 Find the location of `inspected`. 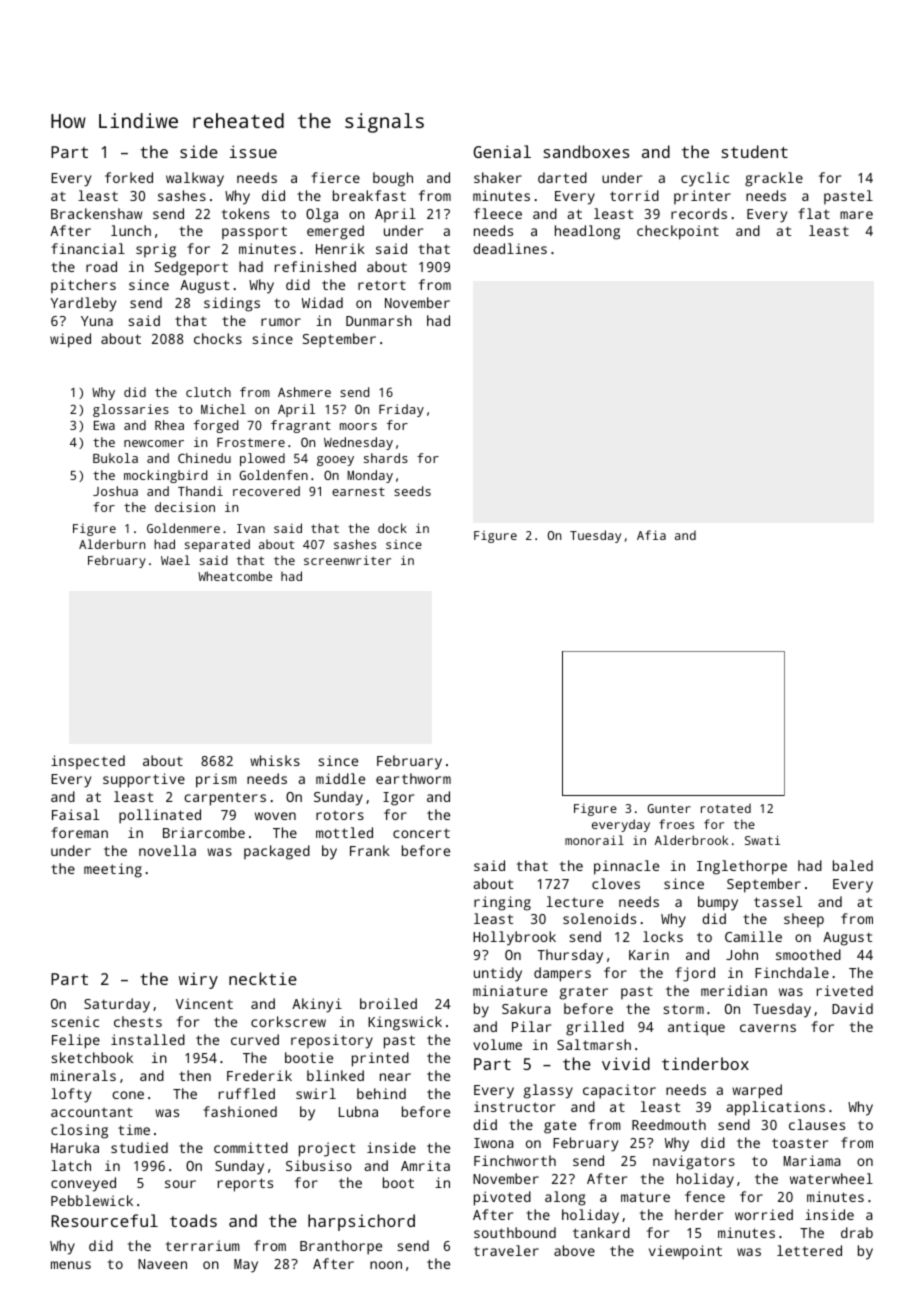

inspected is located at coordinates (88, 762).
